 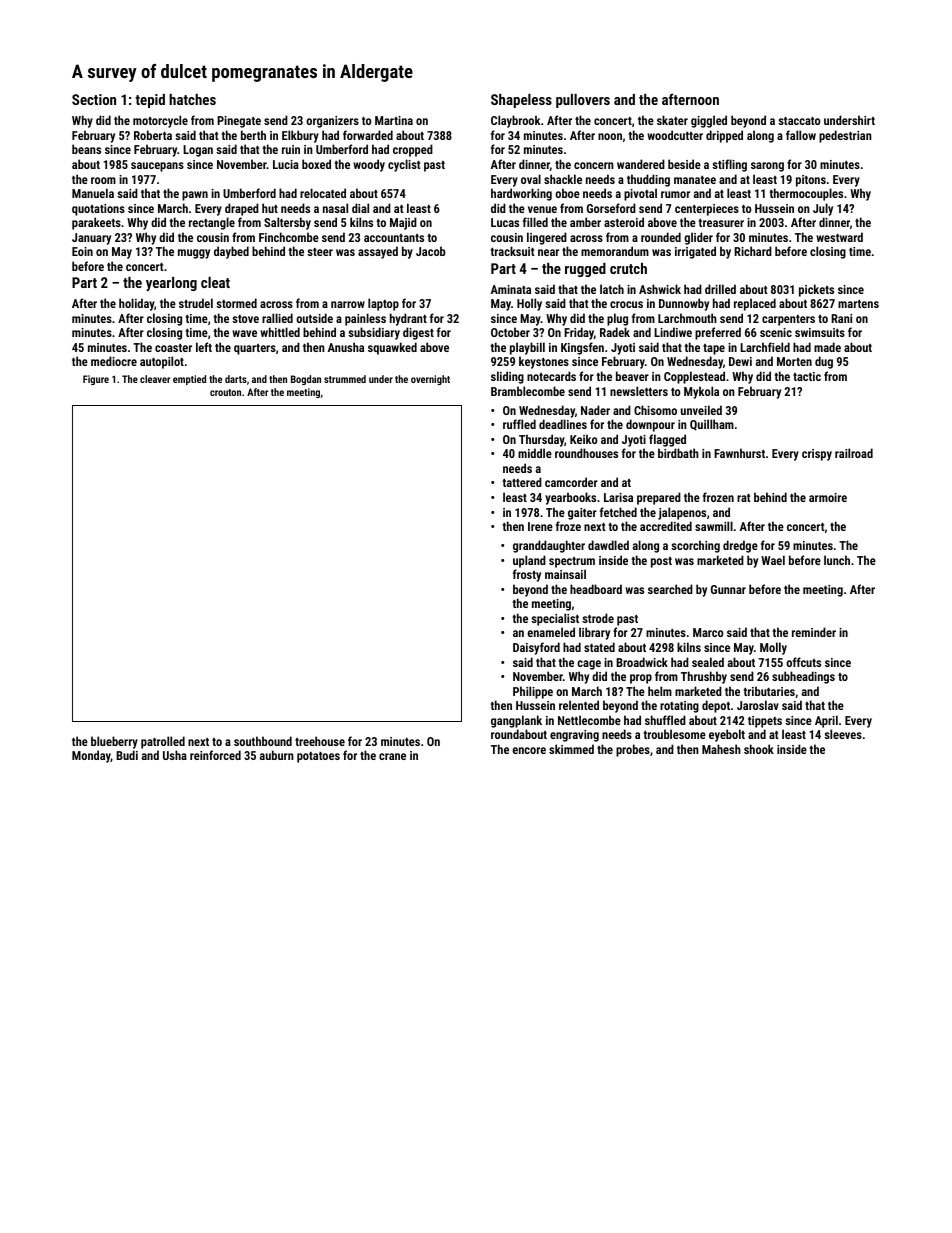 I want to click on steer, so click(x=320, y=252).
